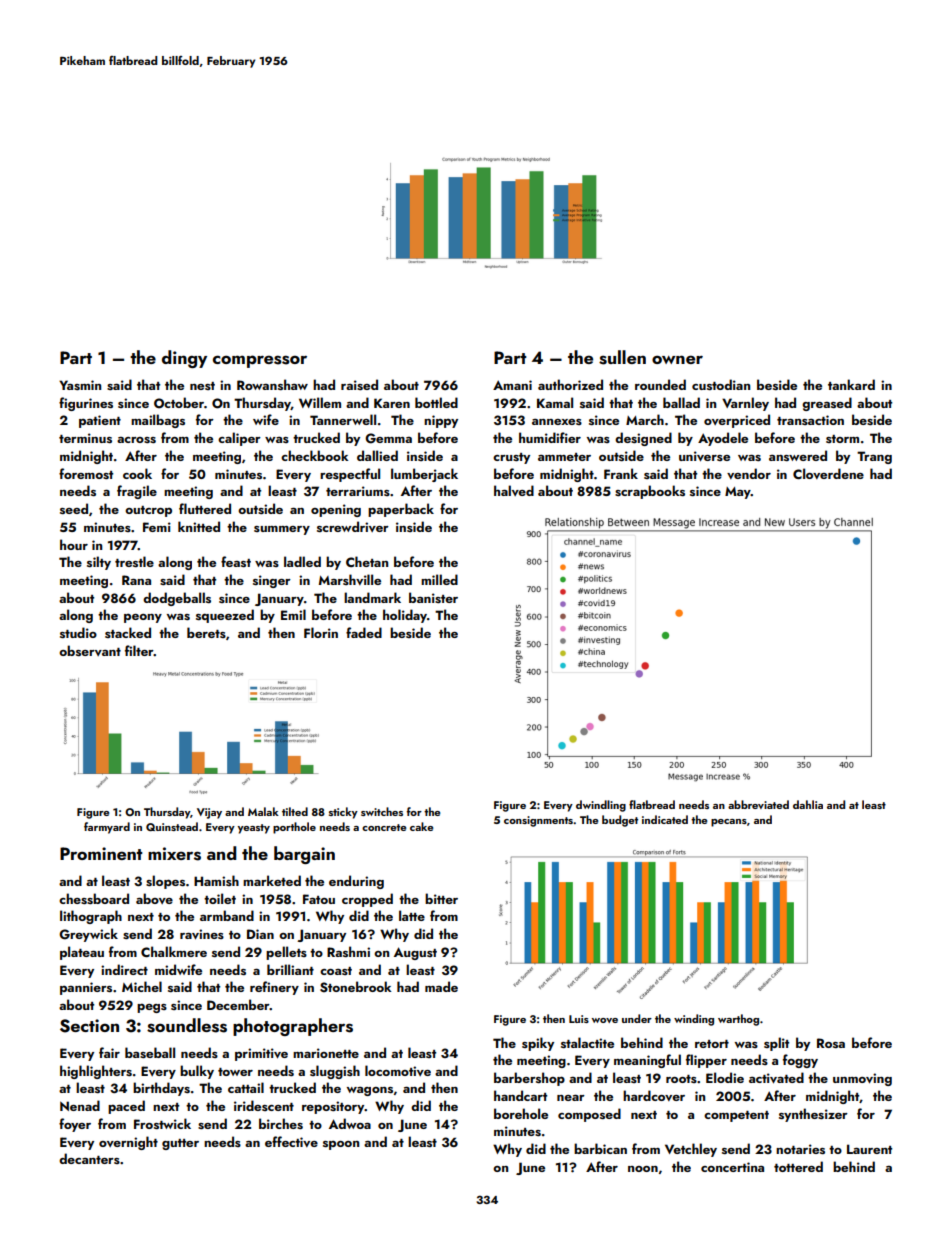 This page has width=952, height=1233. Describe the element at coordinates (424, 475) in the page. I see `lumberjack` at that location.
